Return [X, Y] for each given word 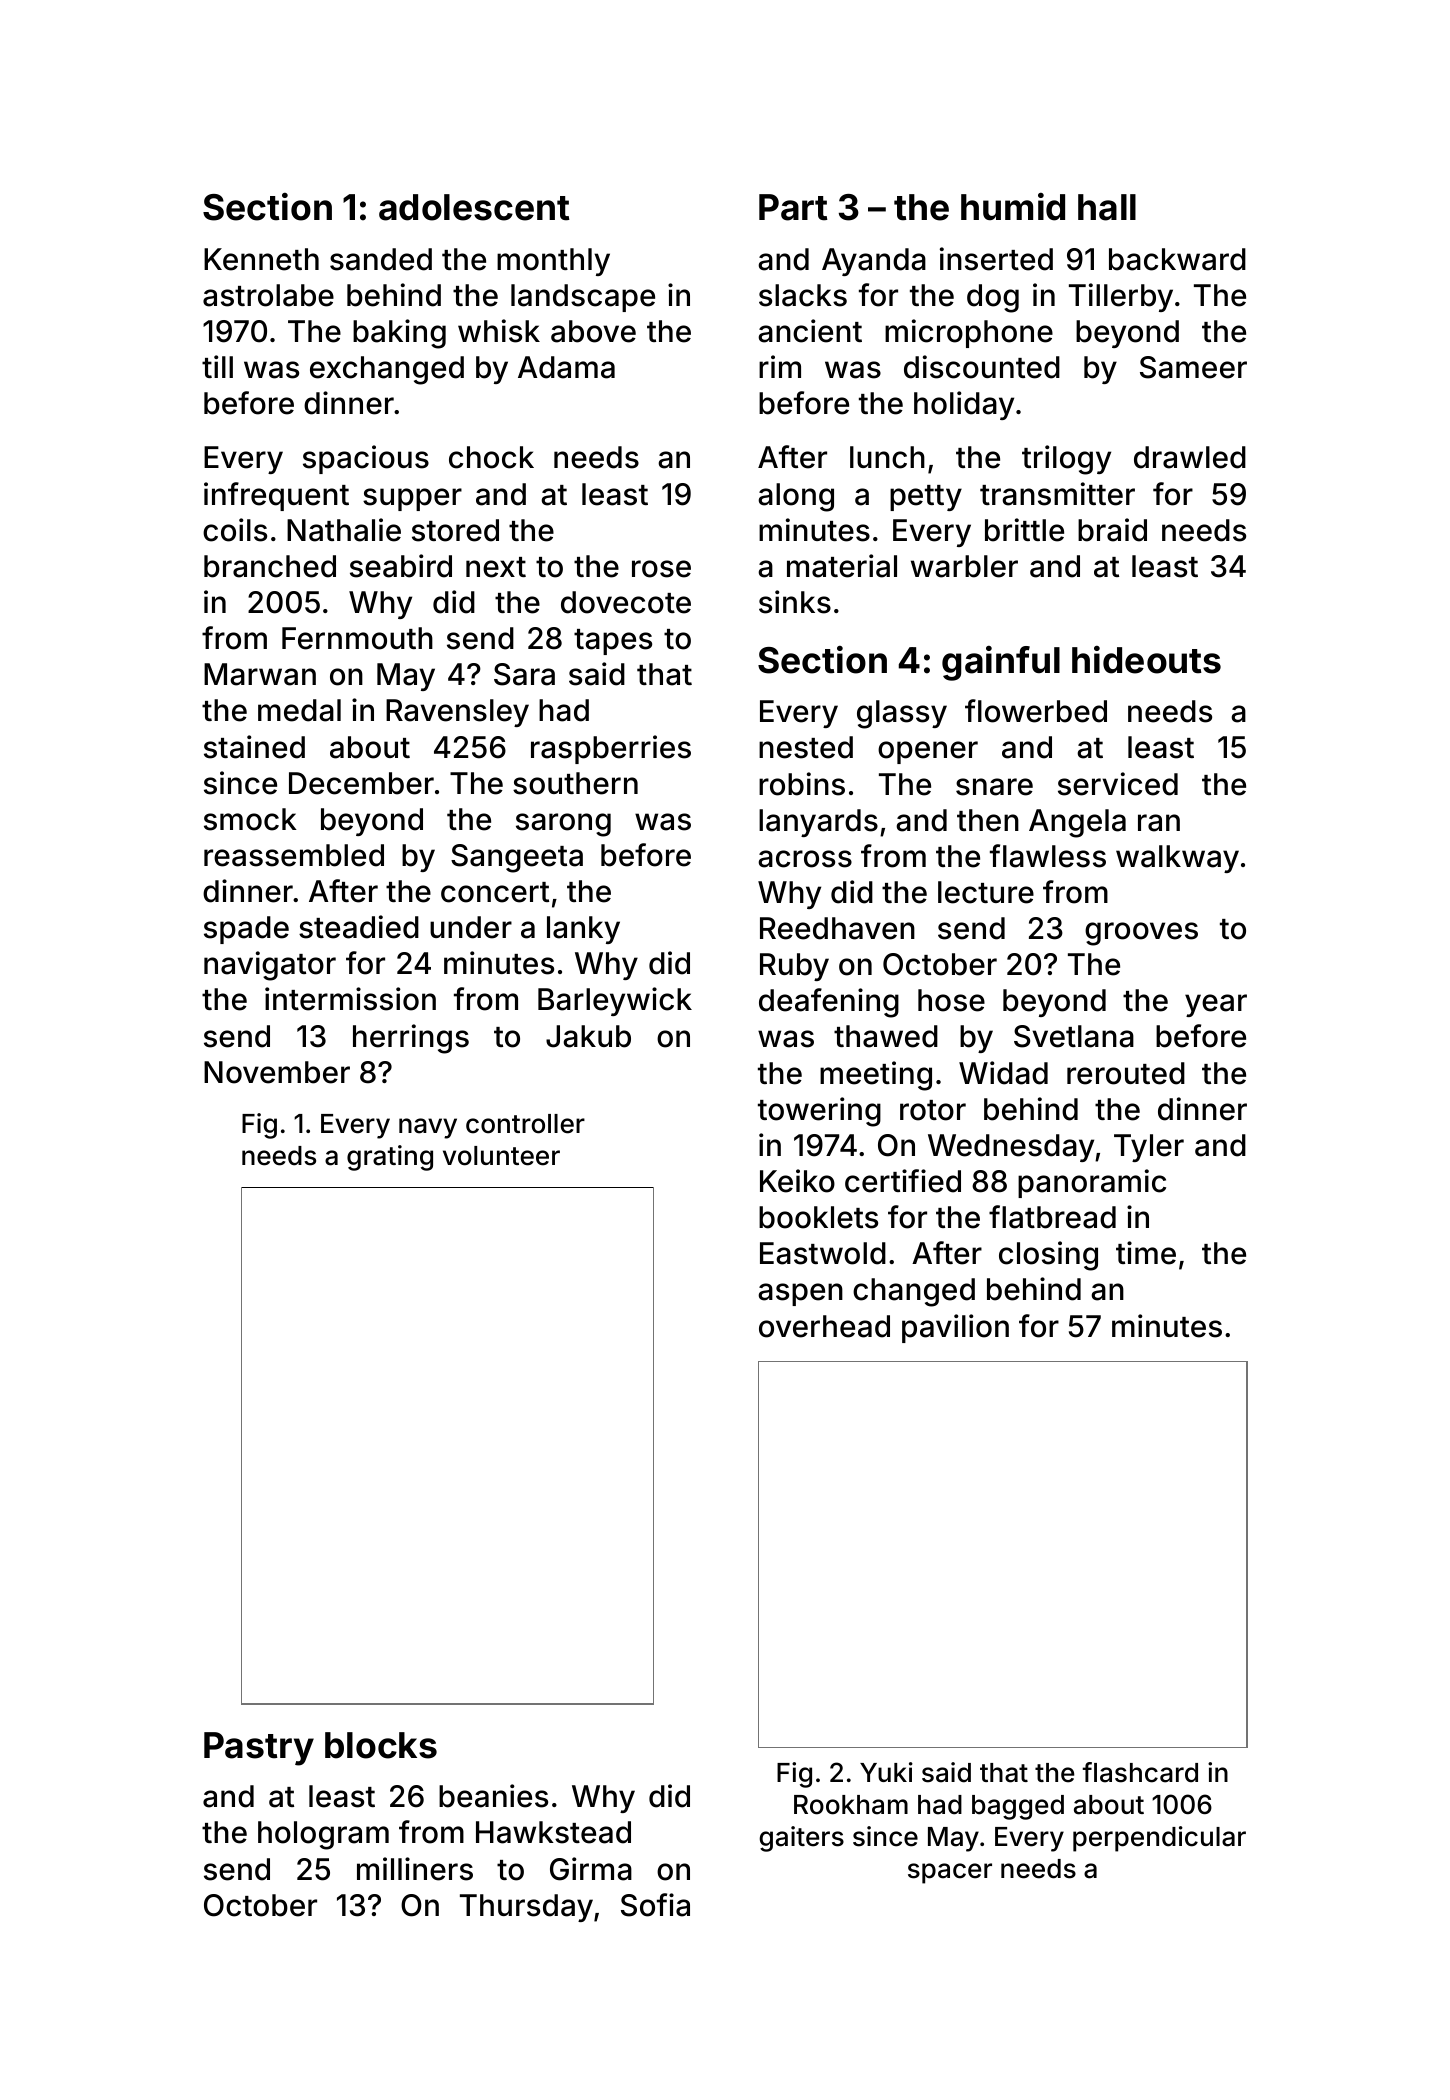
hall [1107, 207]
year [1216, 1005]
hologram [323, 1835]
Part [793, 207]
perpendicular [1159, 1839]
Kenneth [261, 259]
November [277, 1072]
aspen [800, 1294]
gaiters [801, 1839]
